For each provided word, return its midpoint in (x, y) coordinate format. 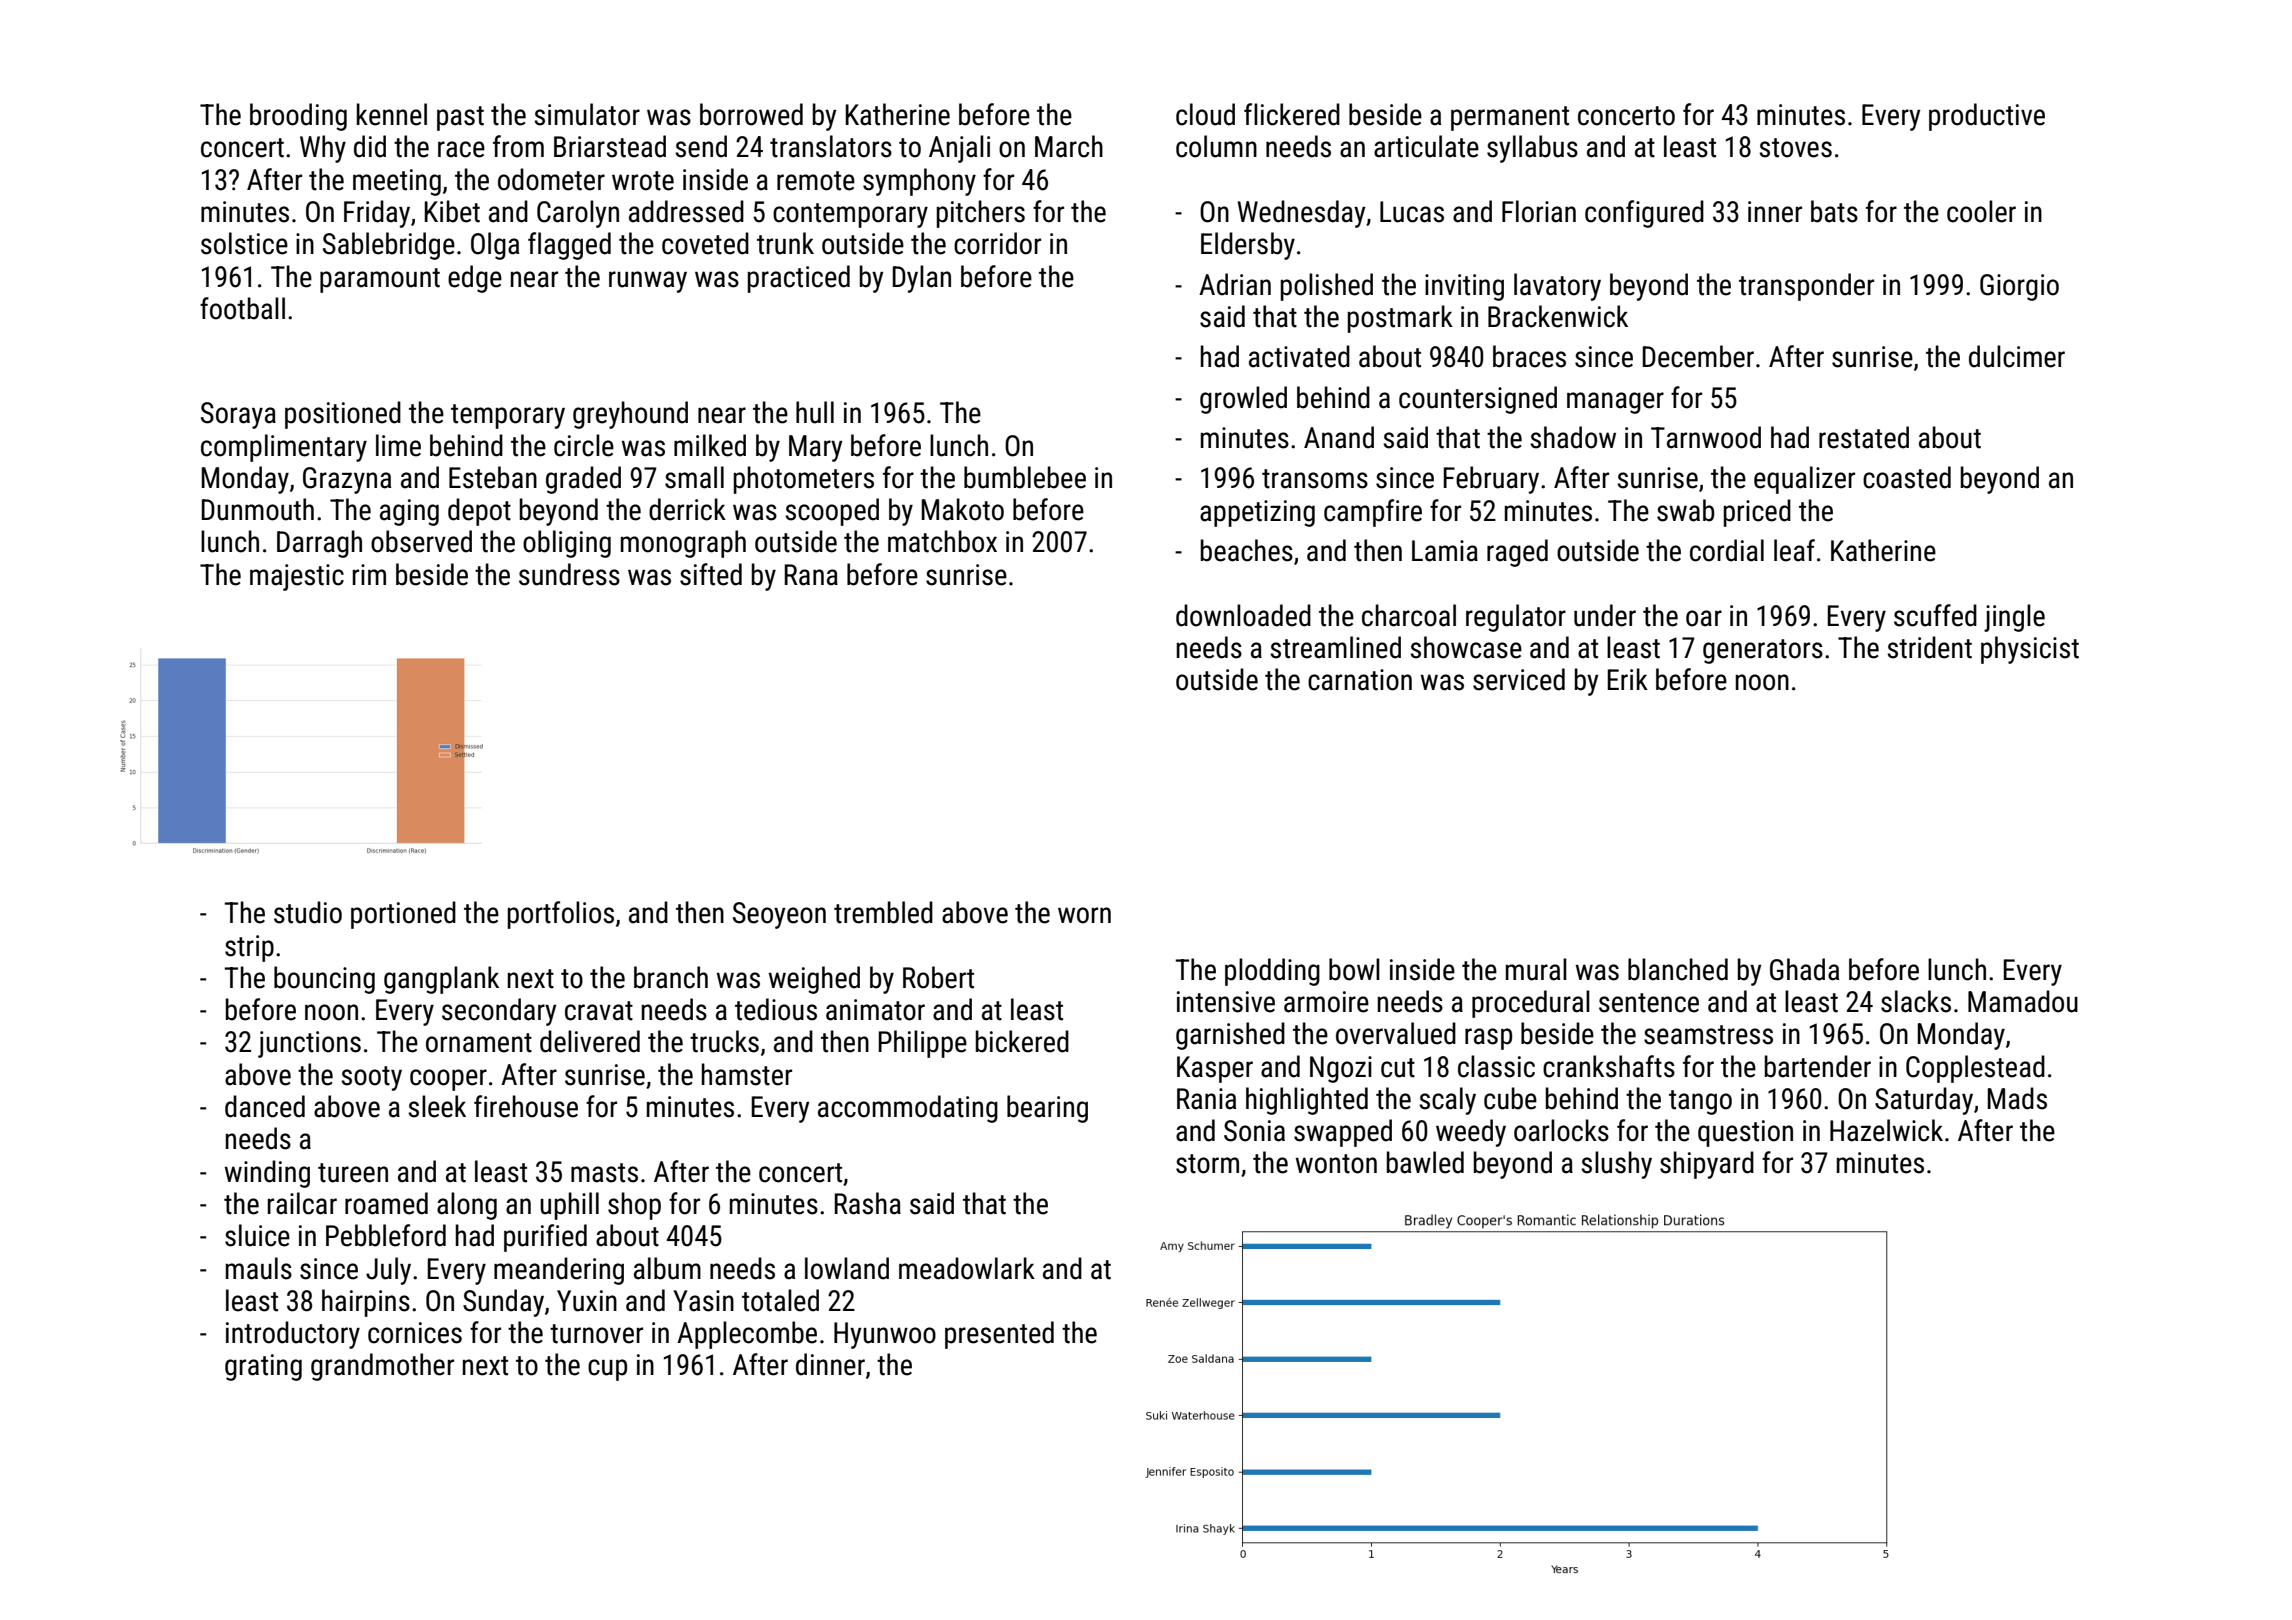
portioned (403, 915)
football (242, 308)
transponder (1806, 287)
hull (815, 412)
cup (607, 1370)
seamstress (1708, 1035)
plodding (1272, 972)
